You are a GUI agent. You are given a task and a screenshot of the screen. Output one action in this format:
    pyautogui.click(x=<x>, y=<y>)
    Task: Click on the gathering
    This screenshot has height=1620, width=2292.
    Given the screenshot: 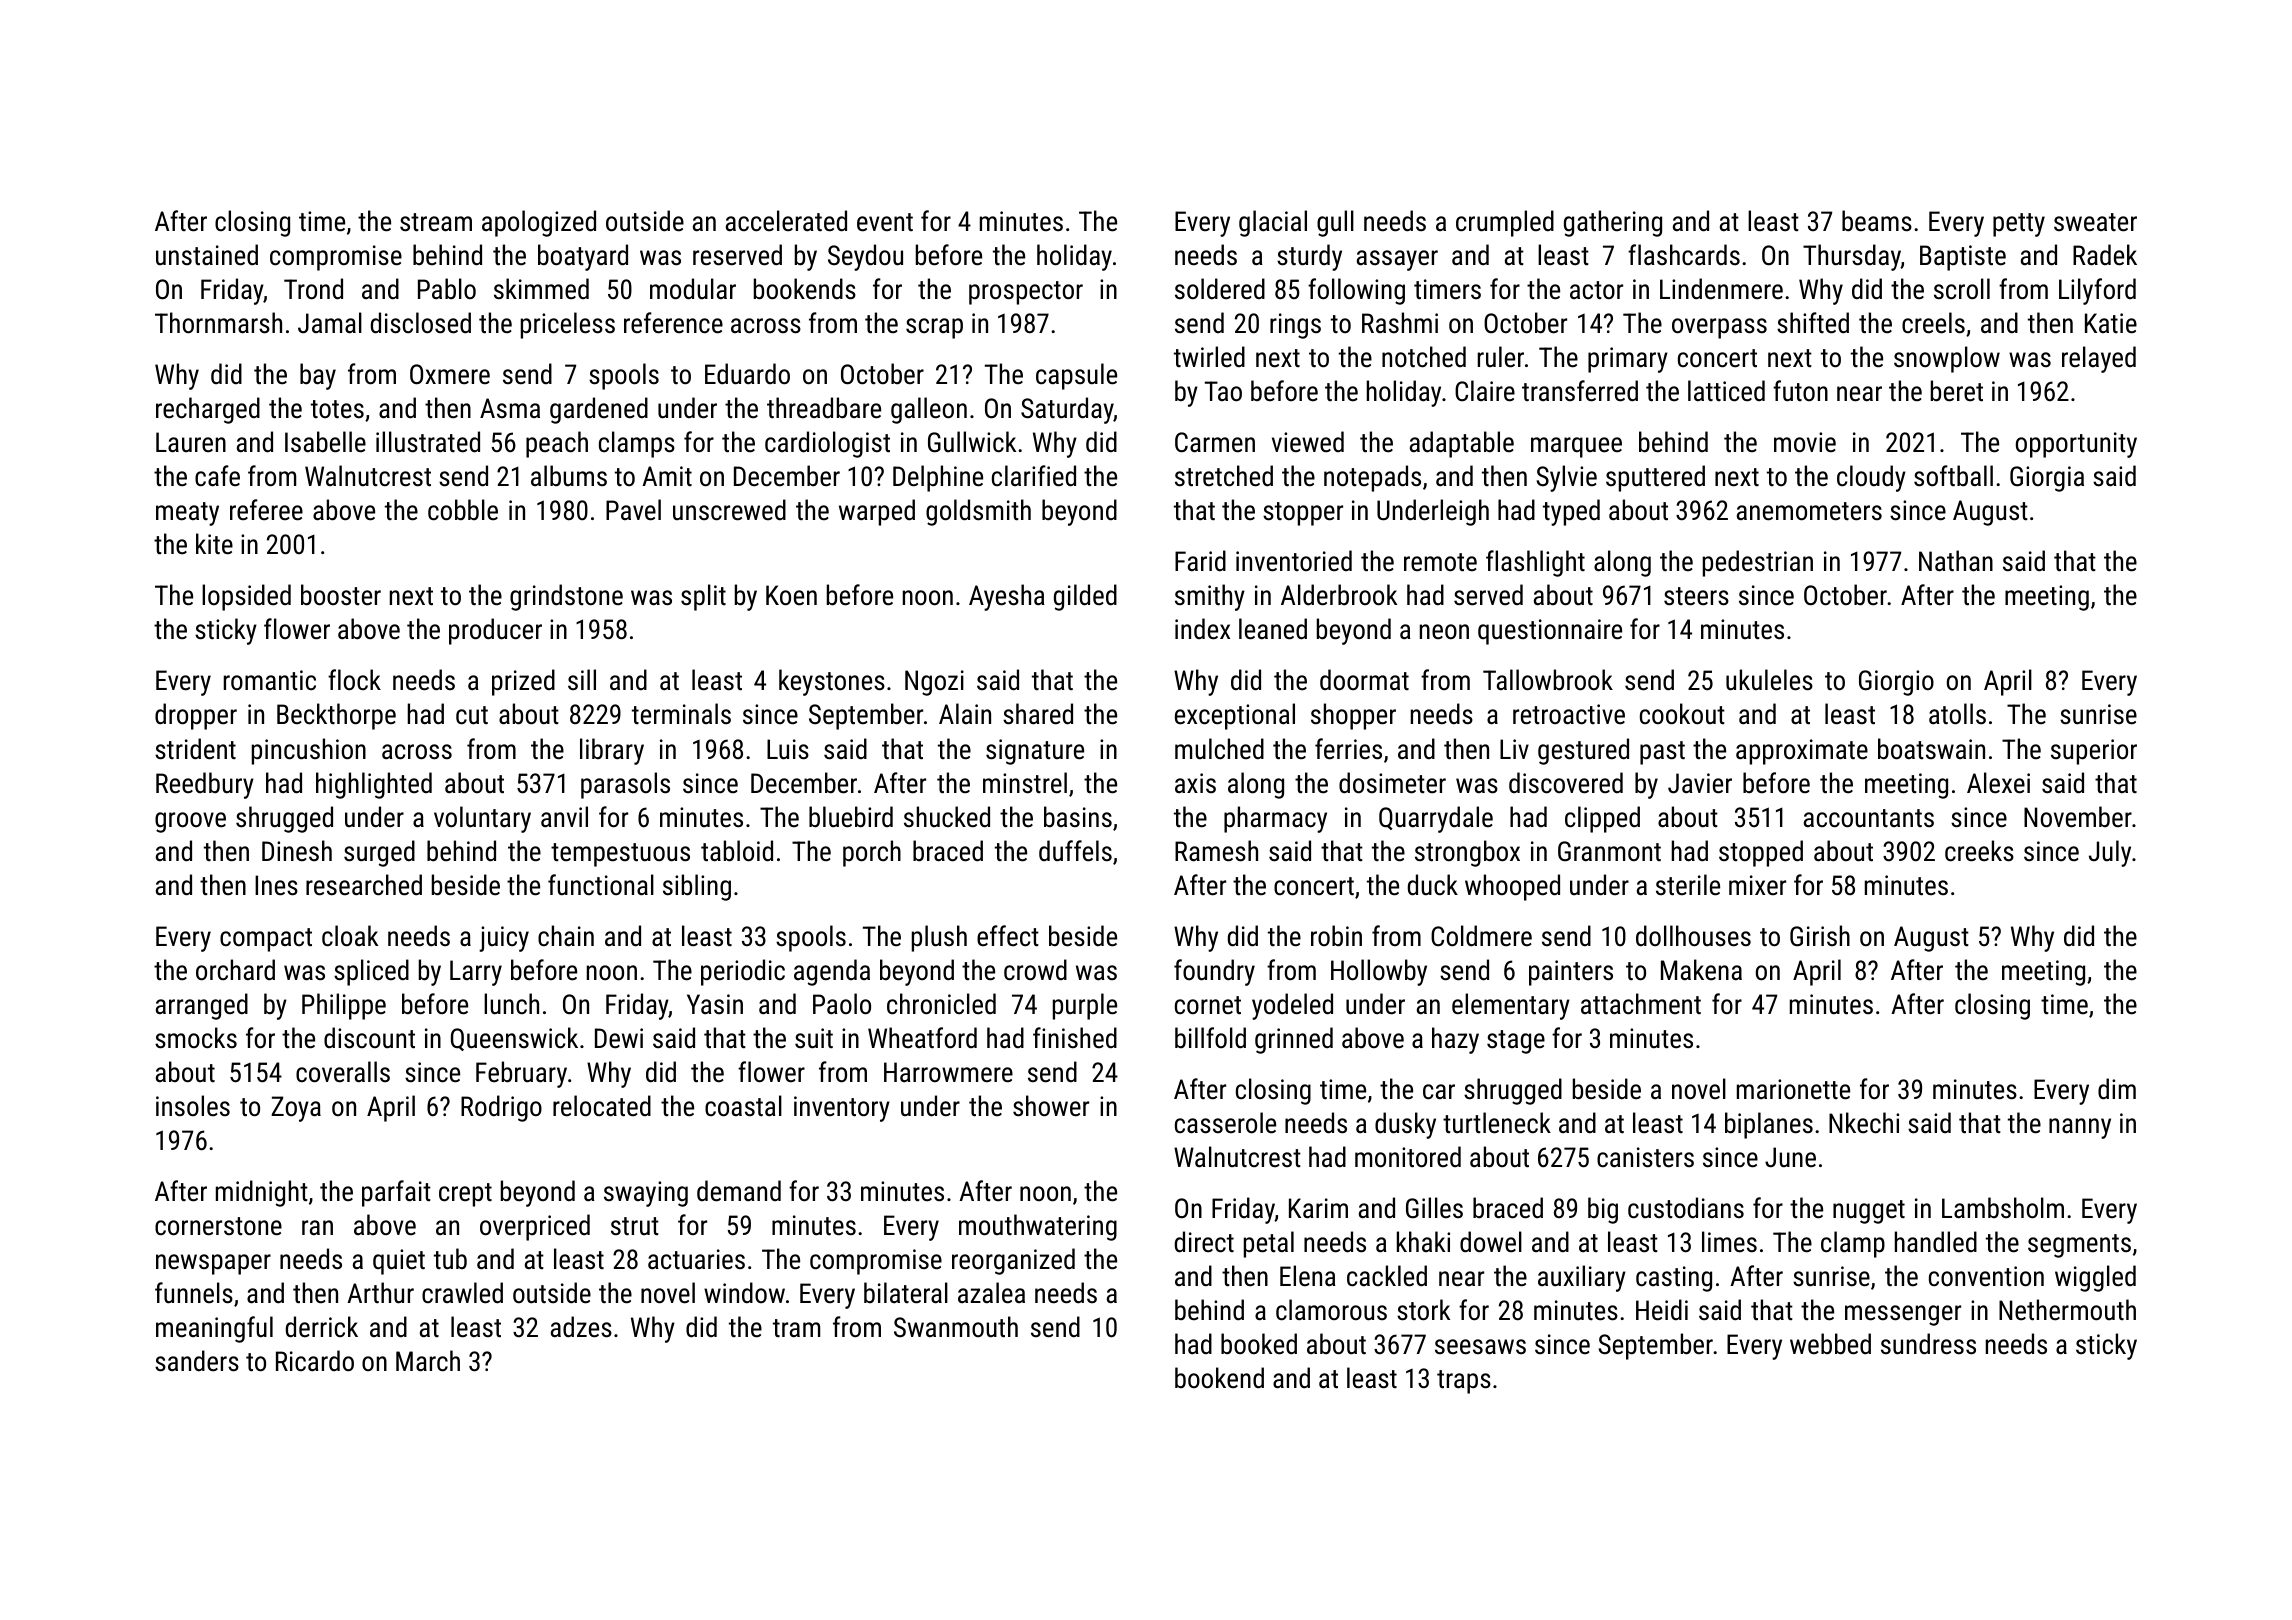 What is the action you would take?
    pyautogui.click(x=1613, y=223)
